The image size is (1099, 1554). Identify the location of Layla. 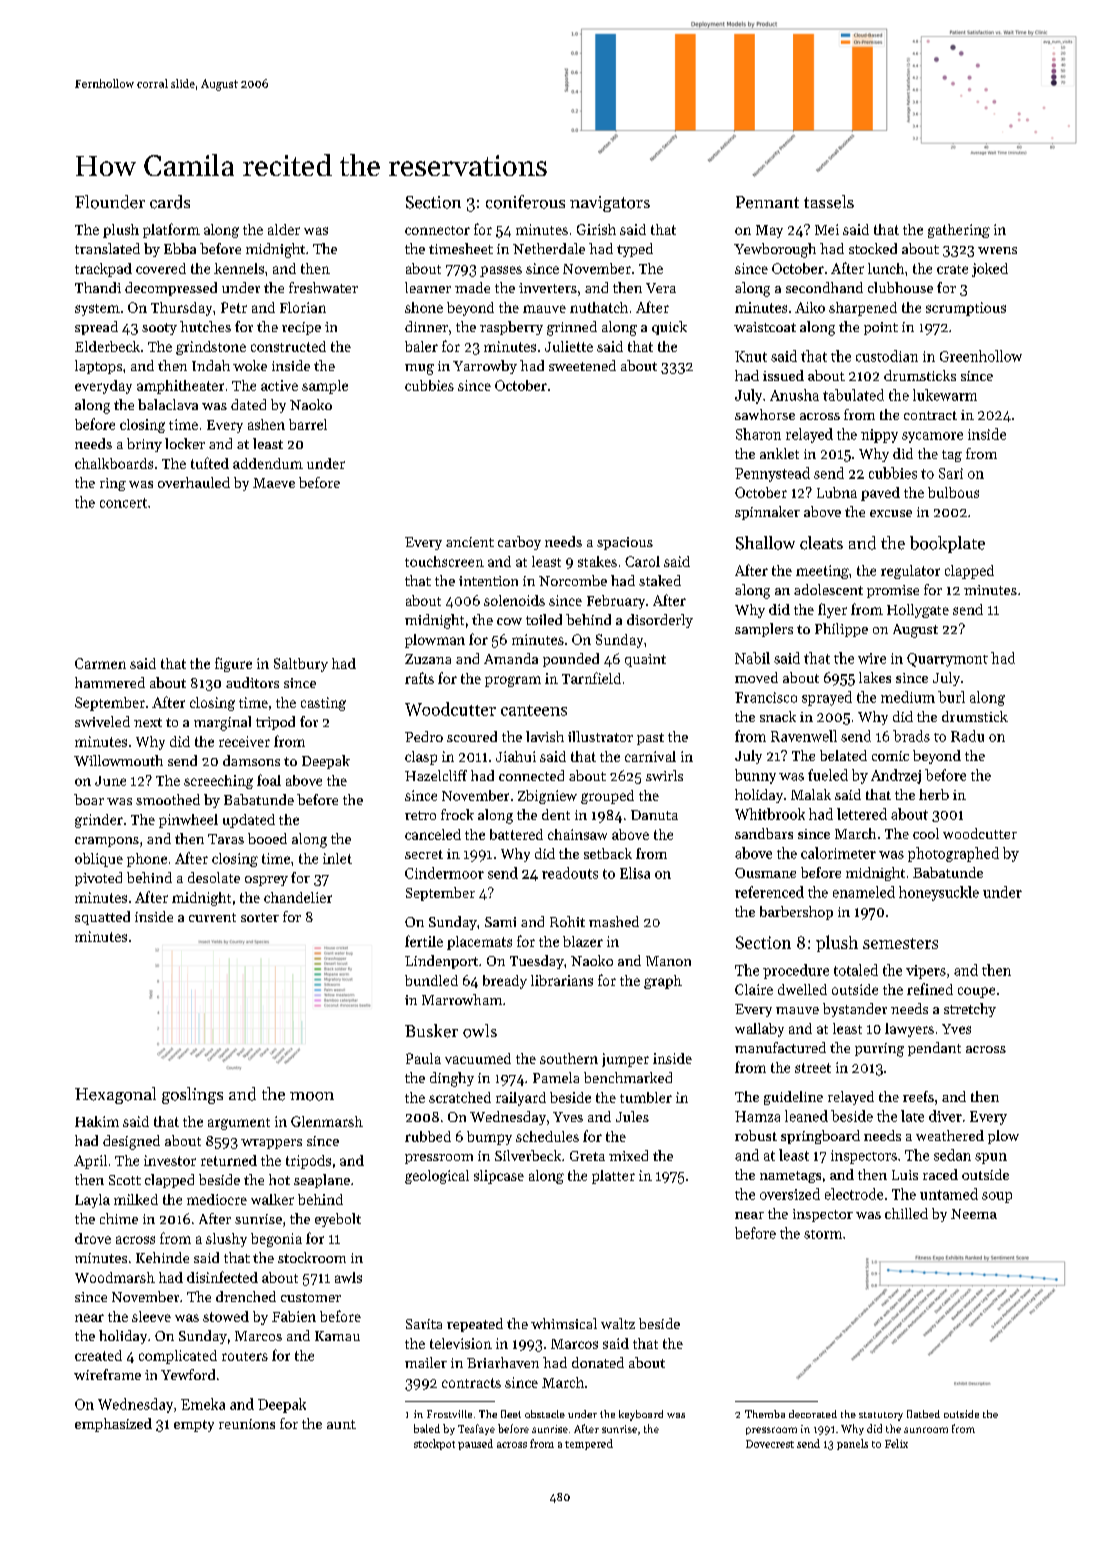
(92, 1201).
